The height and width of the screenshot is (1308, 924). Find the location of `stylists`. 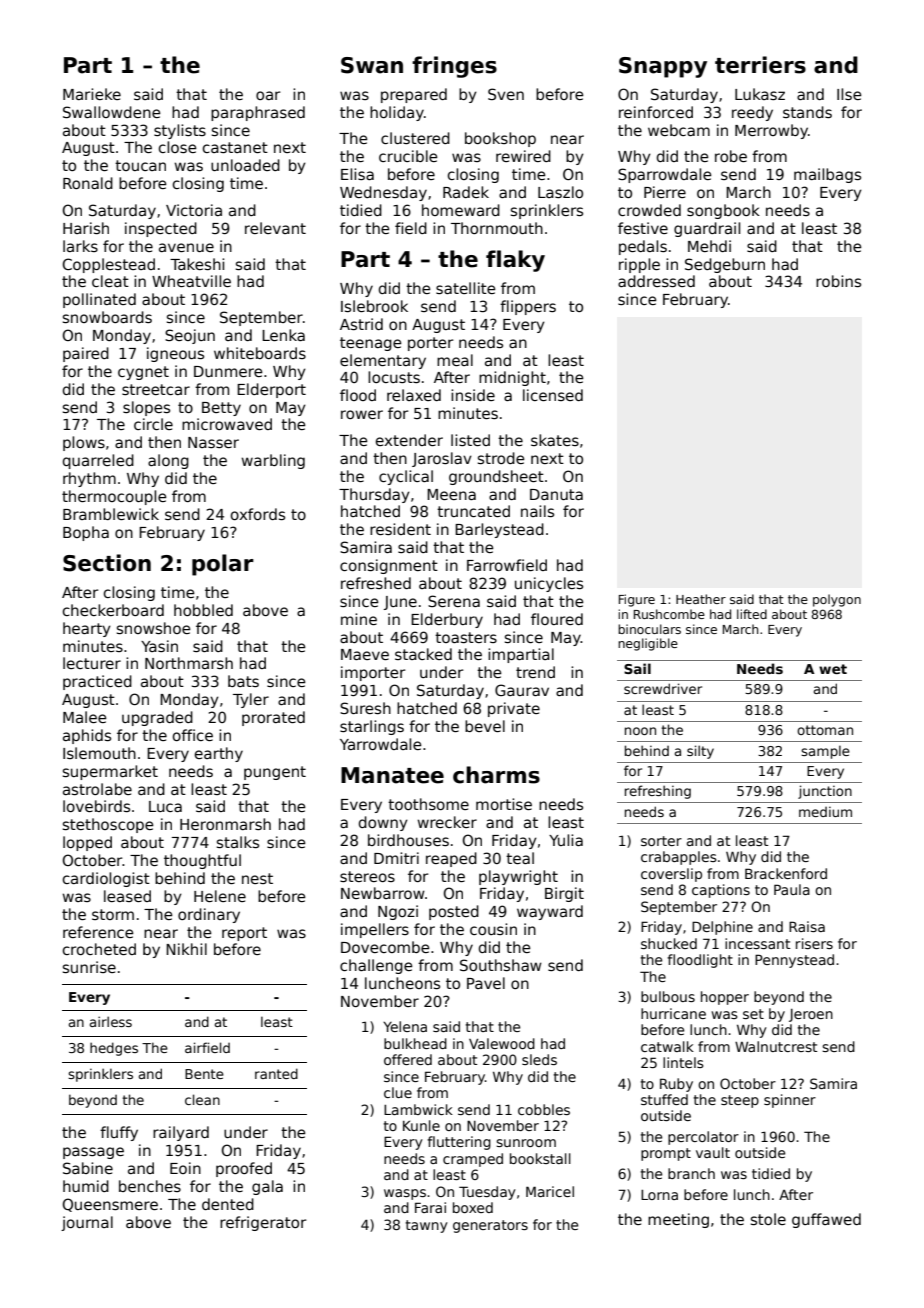

stylists is located at coordinates (180, 131).
